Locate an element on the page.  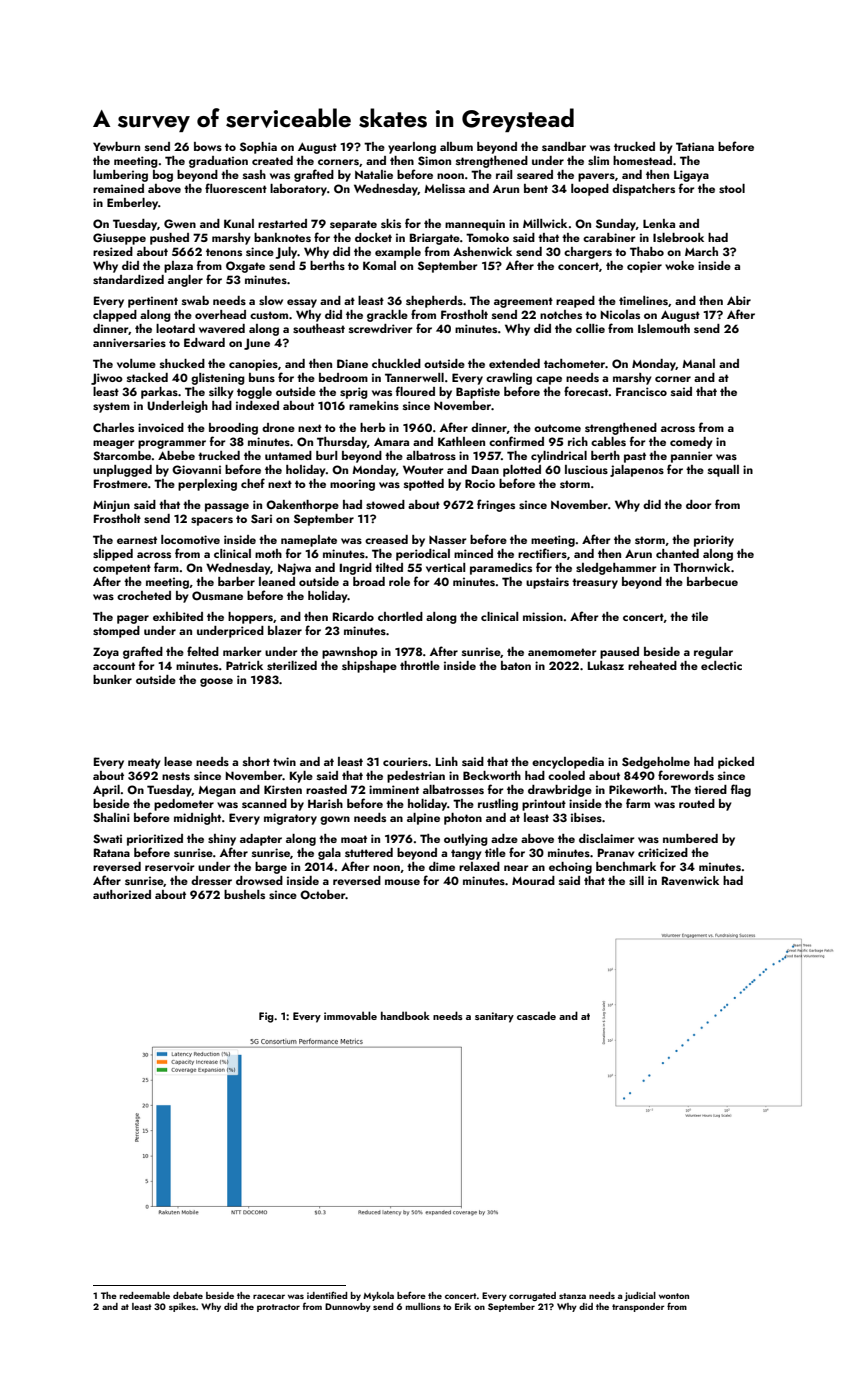
sandbar is located at coordinates (564, 146).
